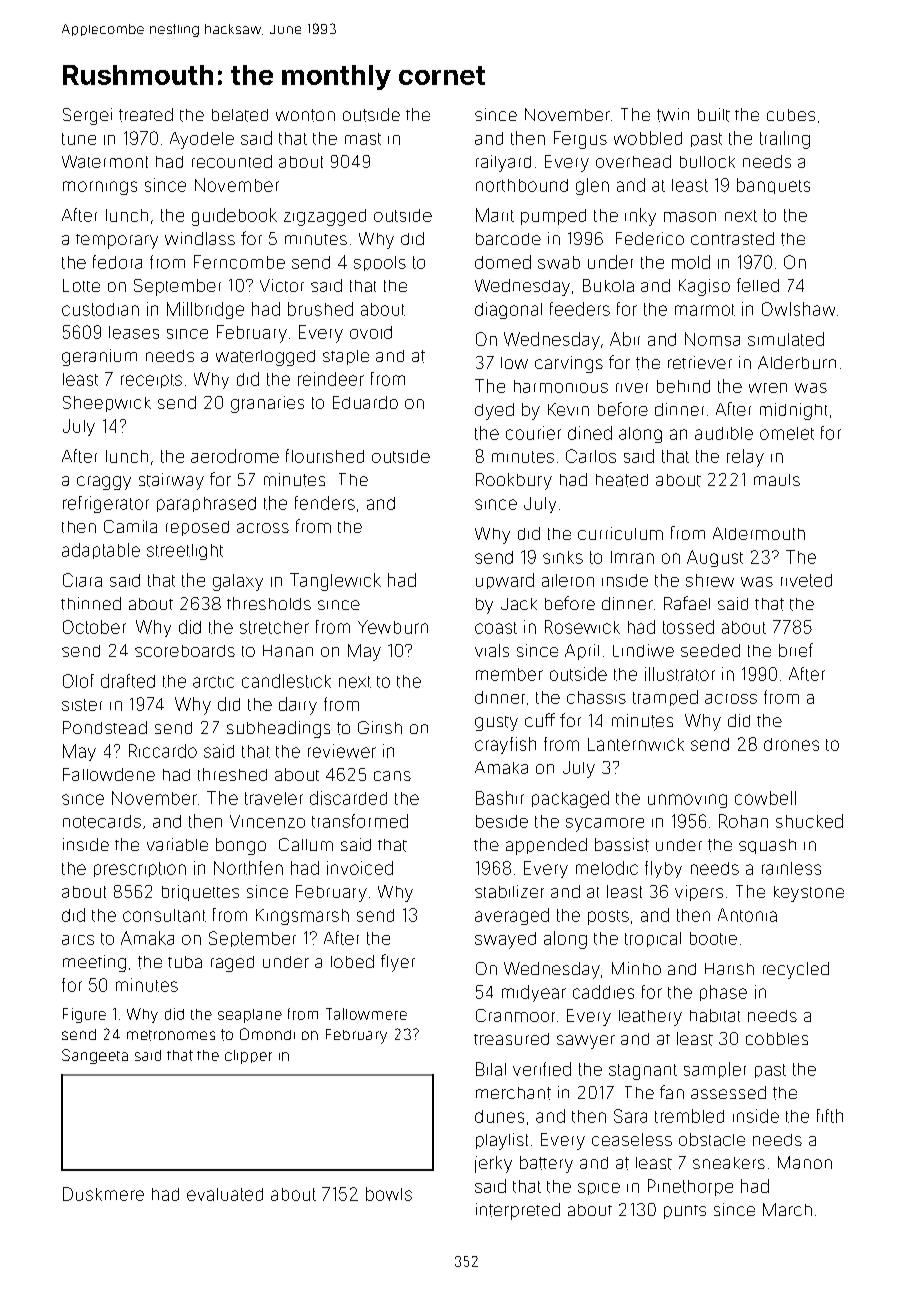 The image size is (908, 1316). I want to click on zigzagged, so click(325, 217).
